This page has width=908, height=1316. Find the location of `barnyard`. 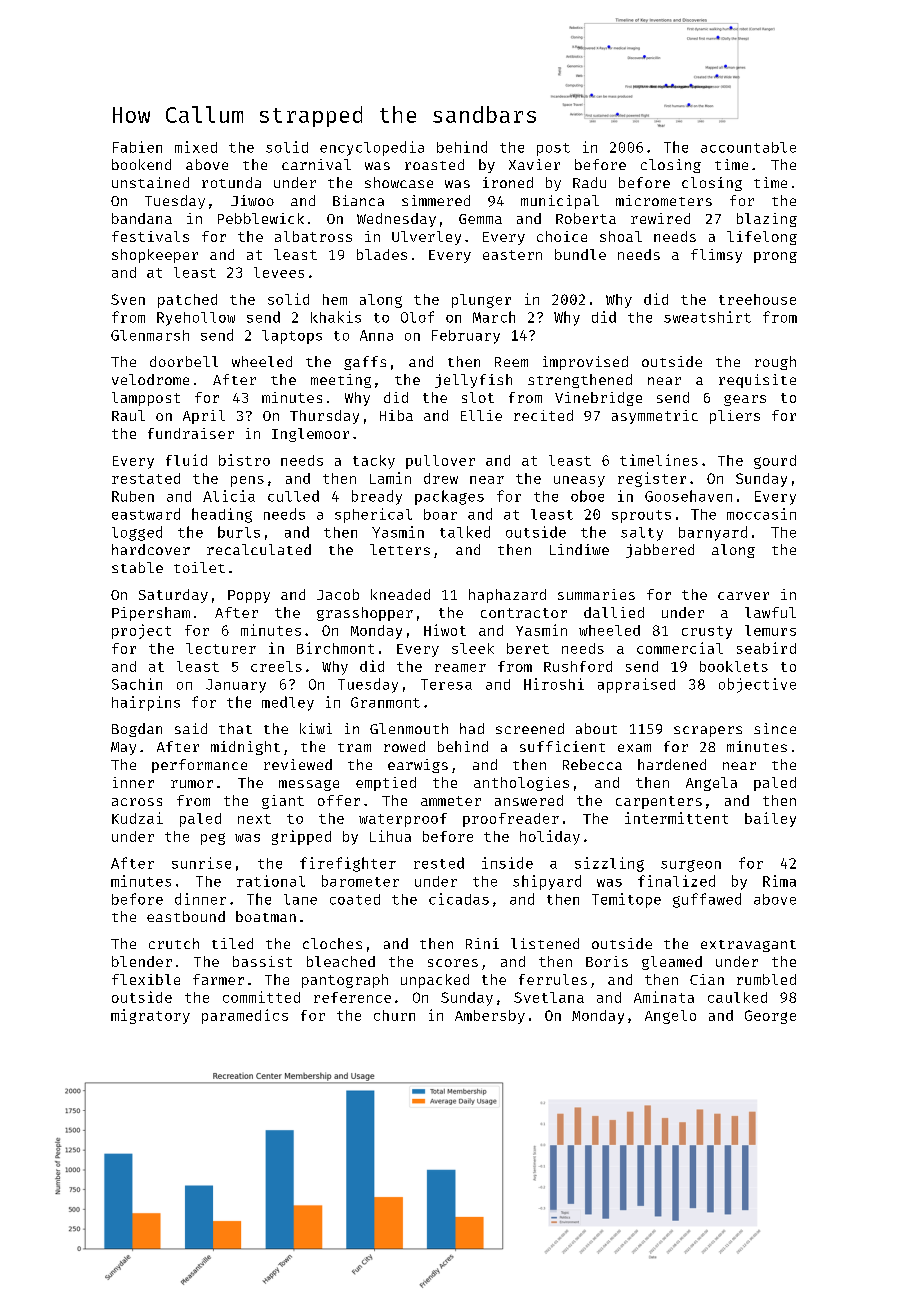

barnyard is located at coordinates (713, 533).
